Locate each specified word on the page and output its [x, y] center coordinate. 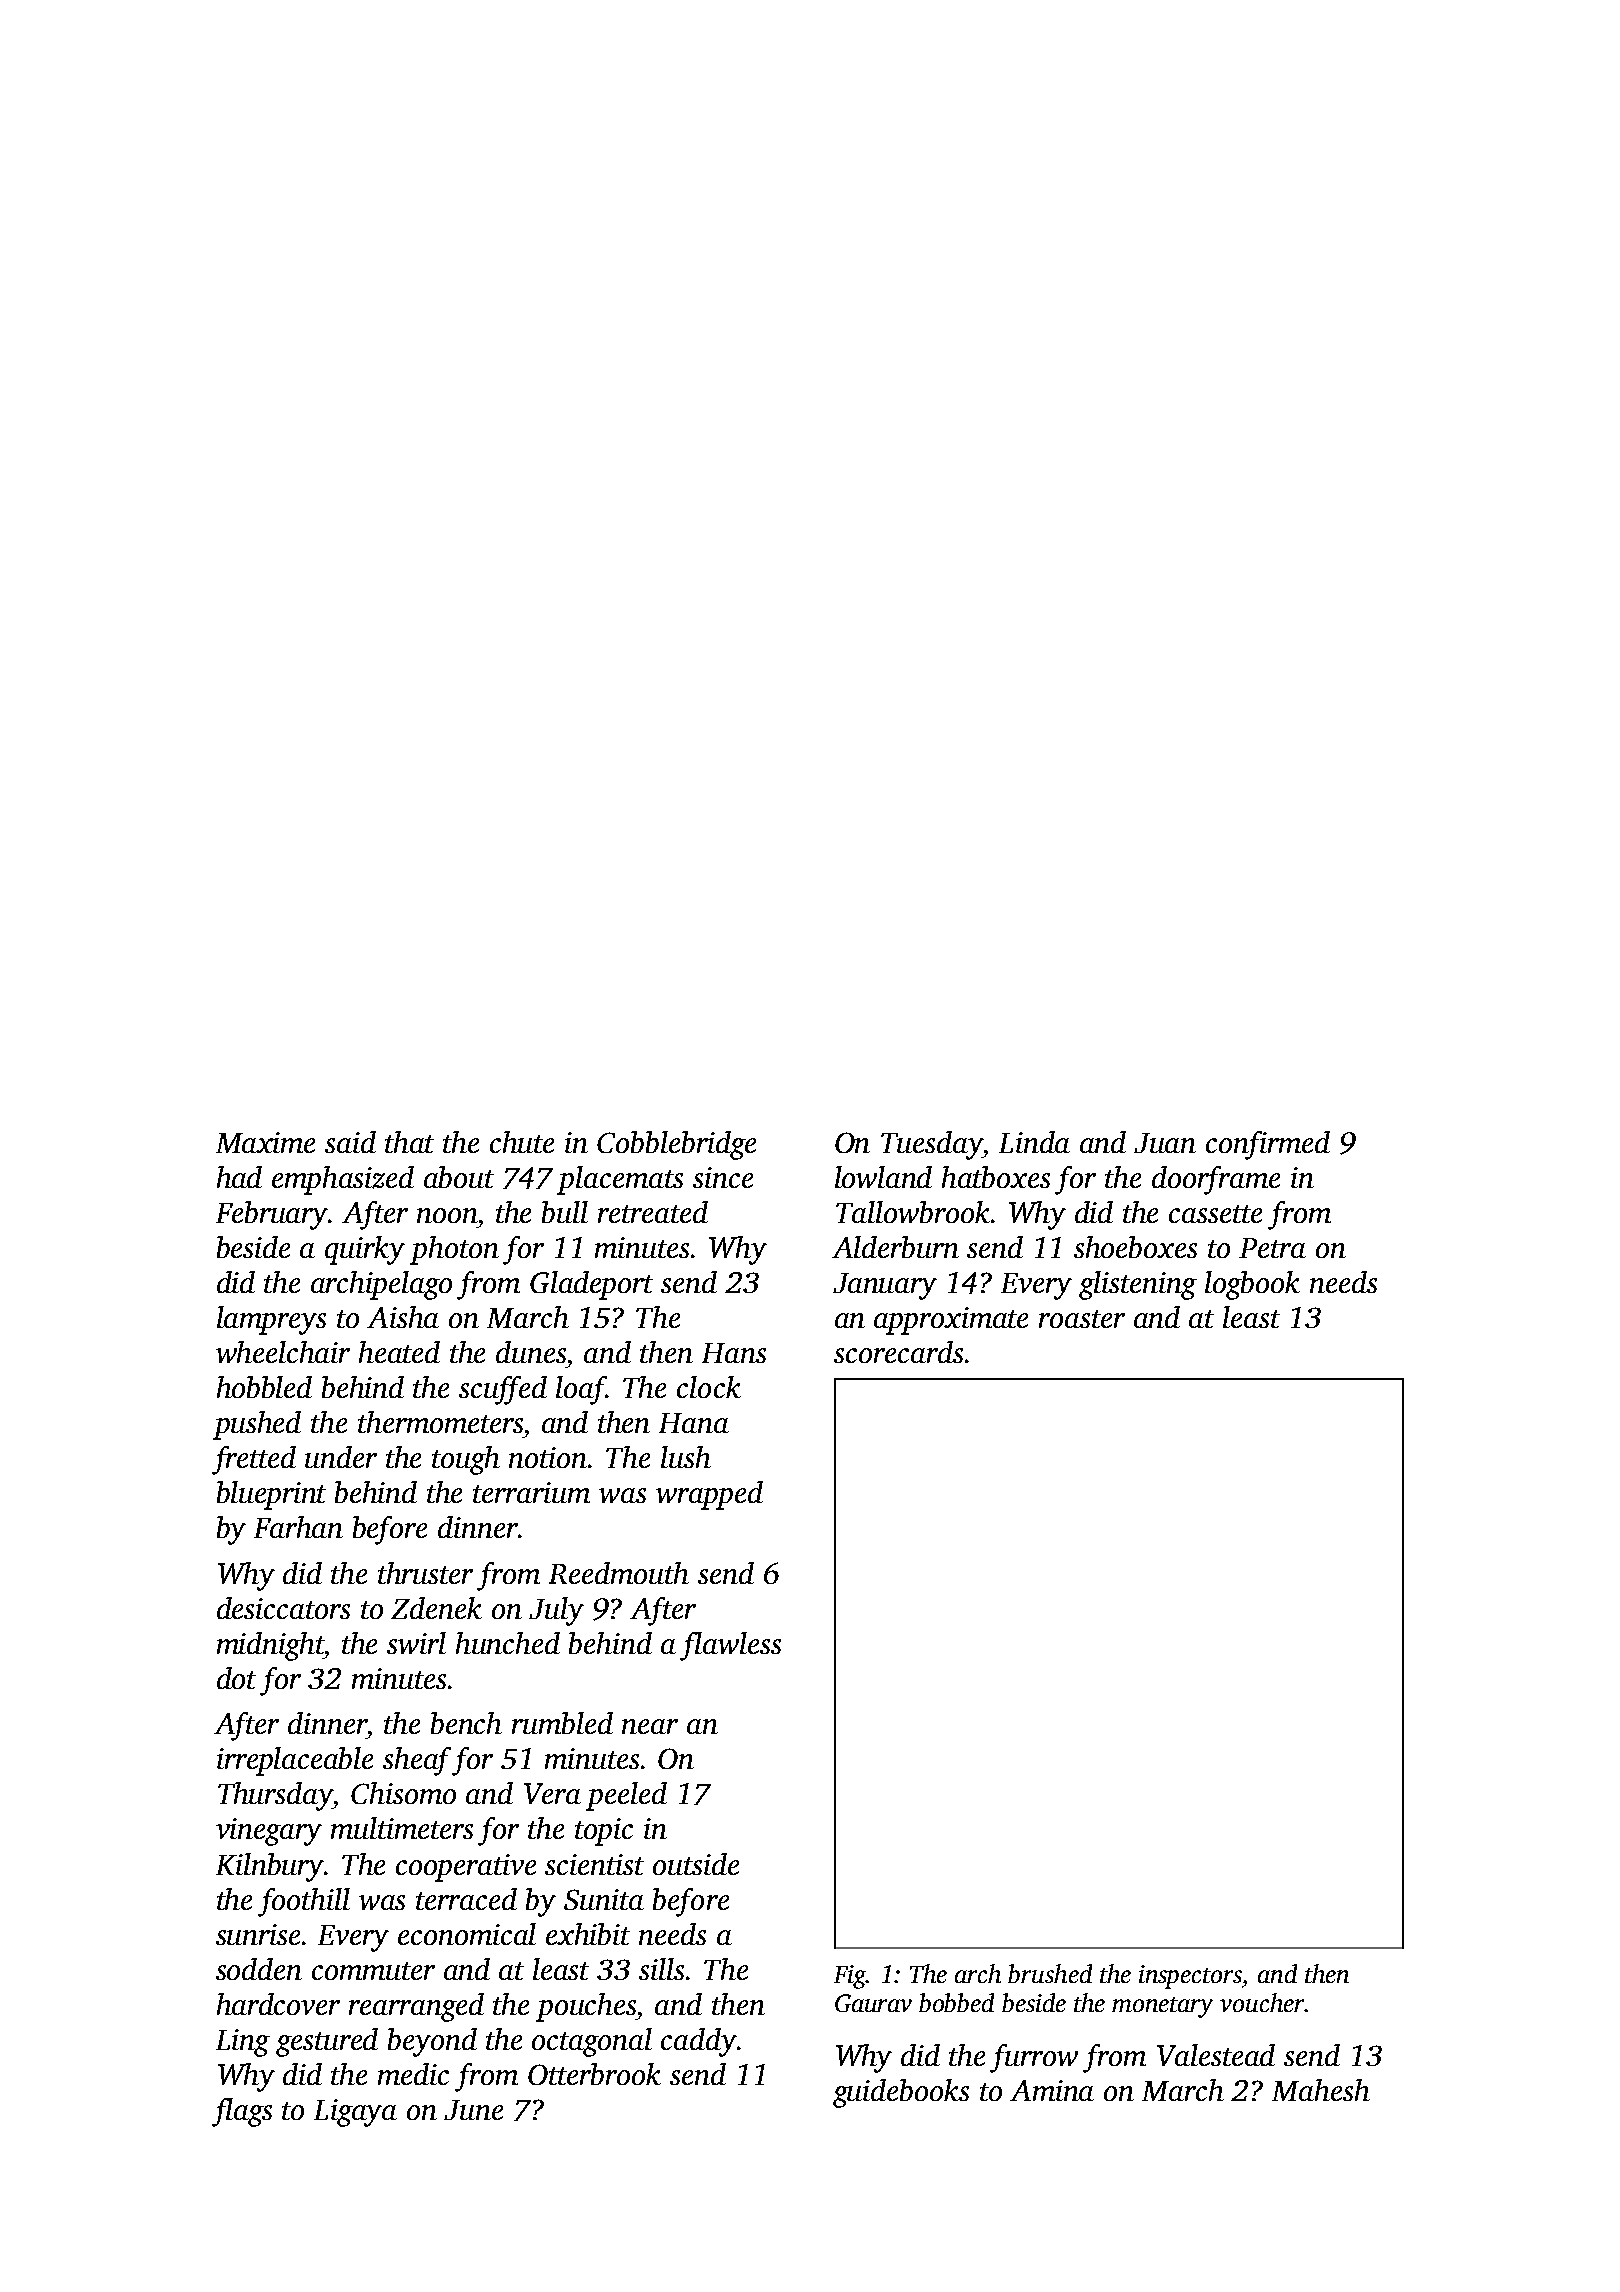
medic [413, 2074]
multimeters [402, 1828]
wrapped [709, 1495]
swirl [416, 1643]
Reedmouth [619, 1573]
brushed [1050, 1973]
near [650, 1726]
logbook [1252, 1285]
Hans [734, 1353]
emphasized [343, 1180]
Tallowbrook [913, 1212]
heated [399, 1352]
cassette [1215, 1214]
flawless [730, 1646]
